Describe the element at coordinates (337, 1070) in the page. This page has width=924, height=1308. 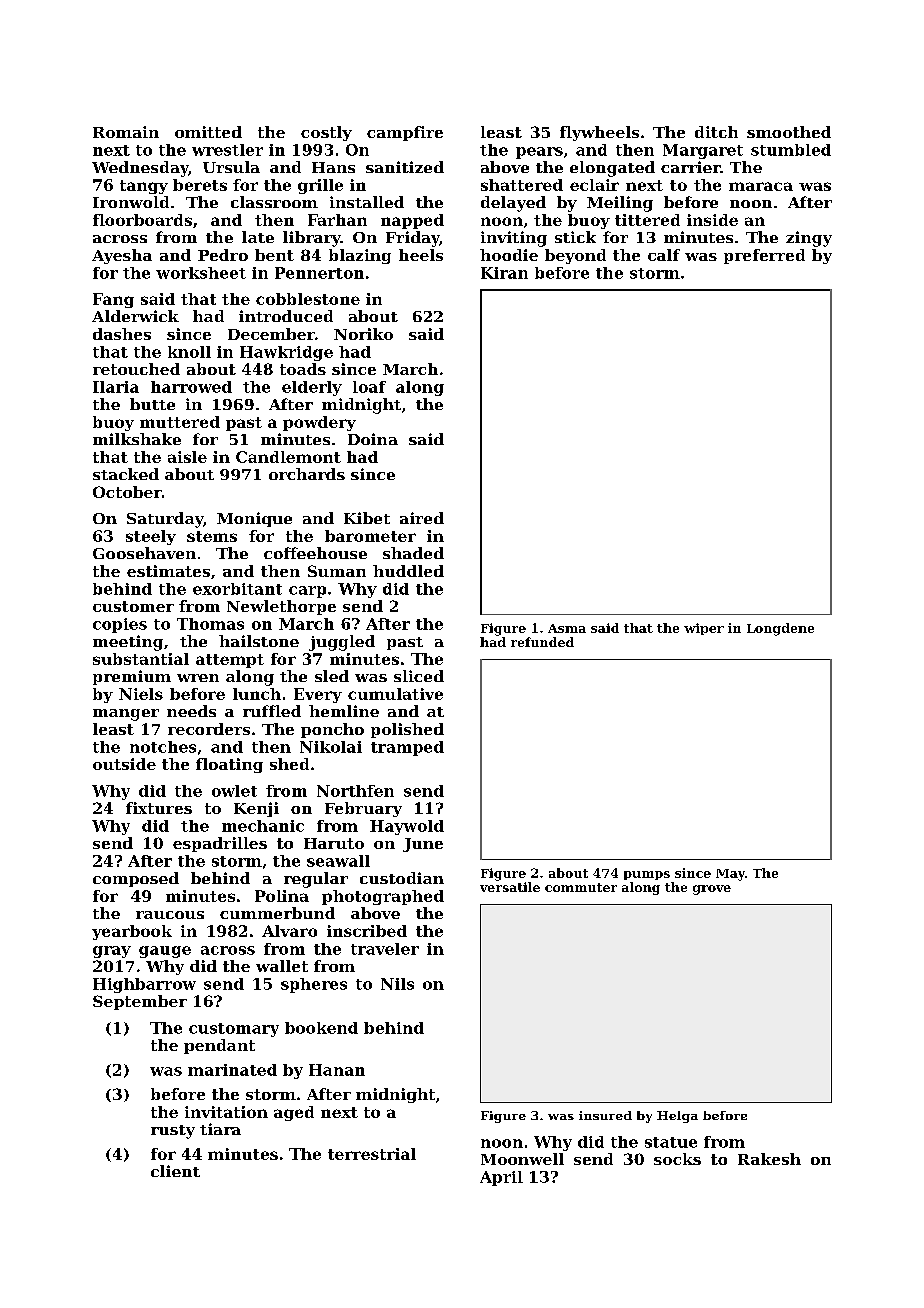
I see `Hanan` at that location.
